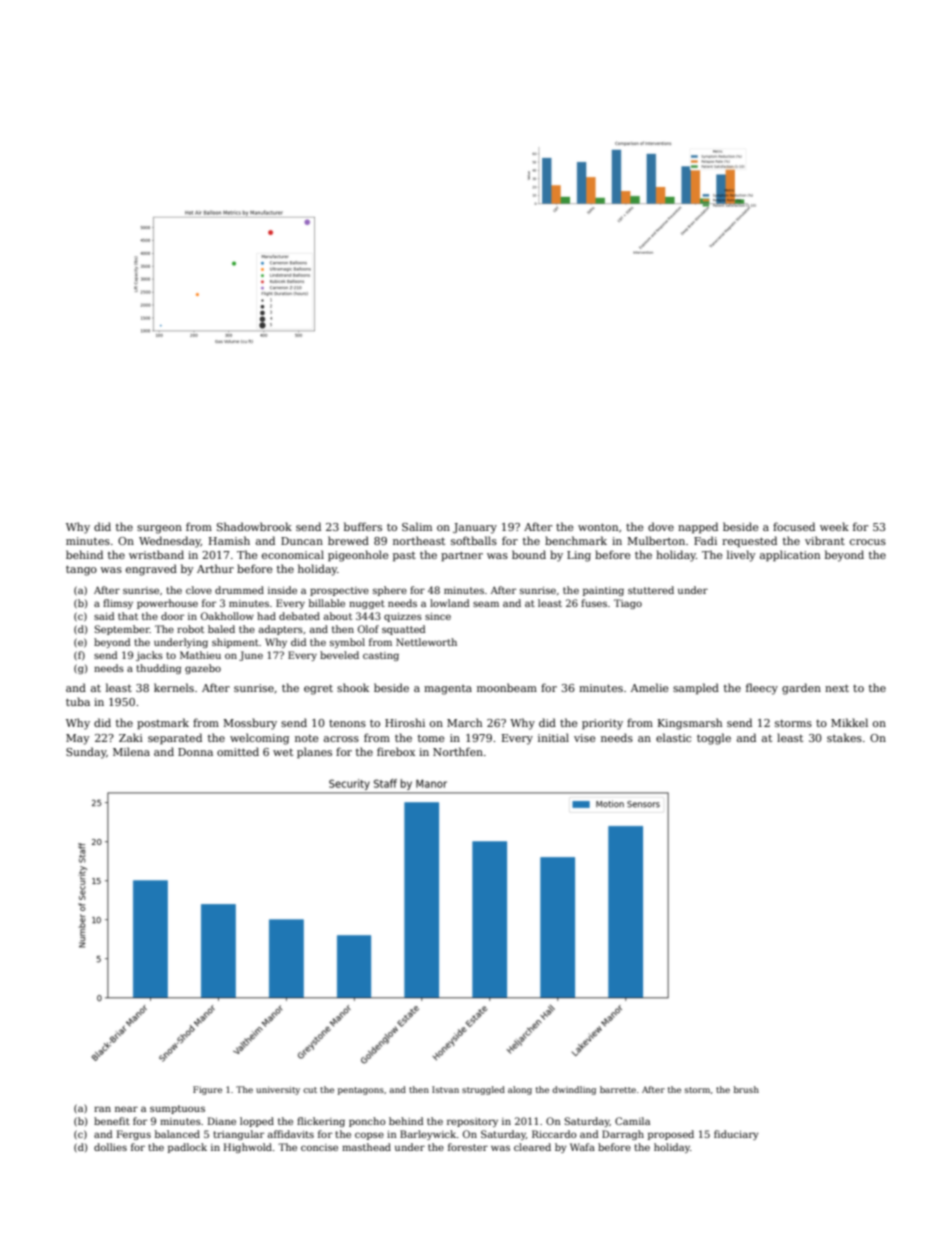  Describe the element at coordinates (736, 1135) in the screenshot. I see `fiduciary` at that location.
